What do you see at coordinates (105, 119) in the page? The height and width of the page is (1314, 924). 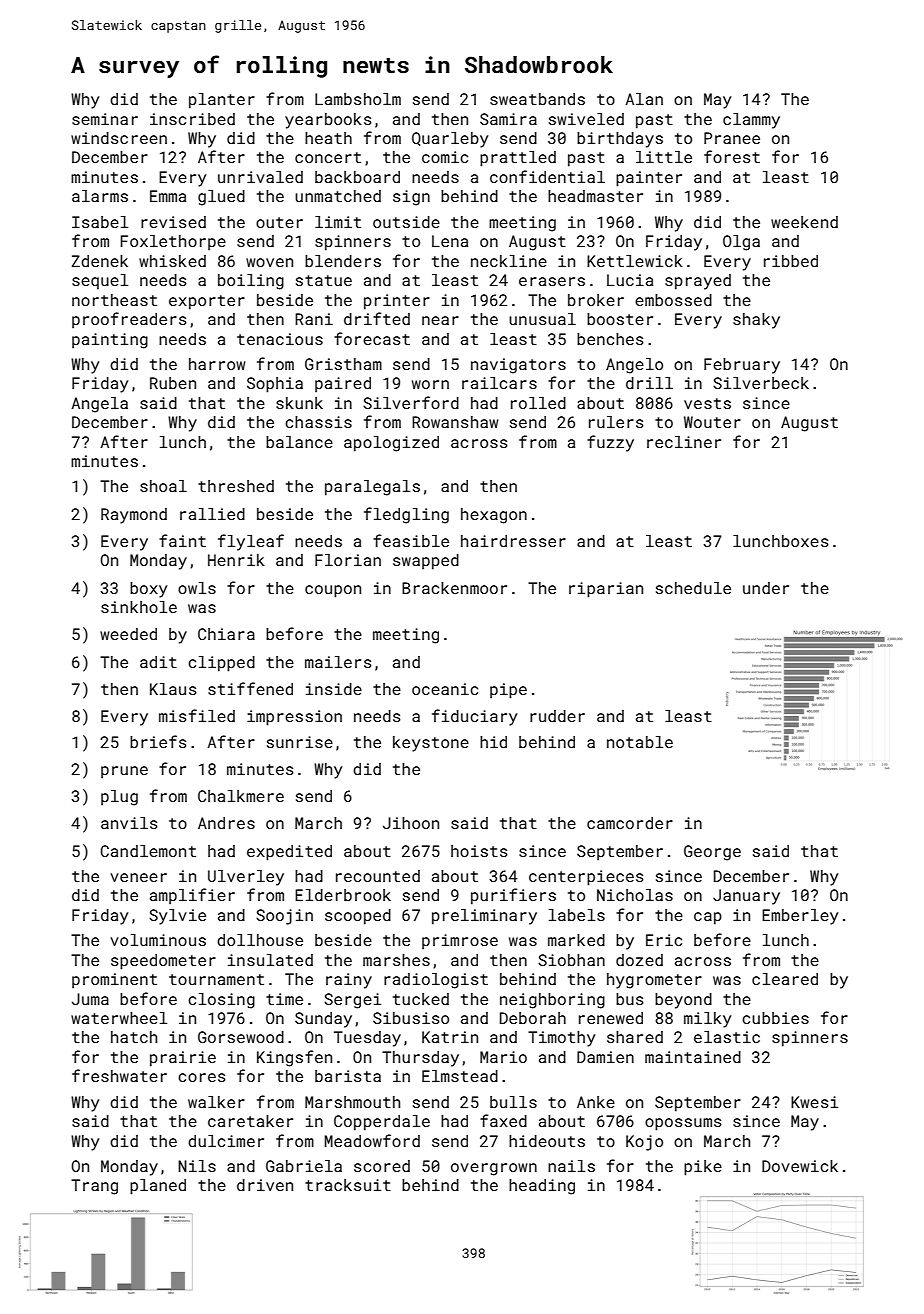 I see `seminar` at bounding box center [105, 119].
